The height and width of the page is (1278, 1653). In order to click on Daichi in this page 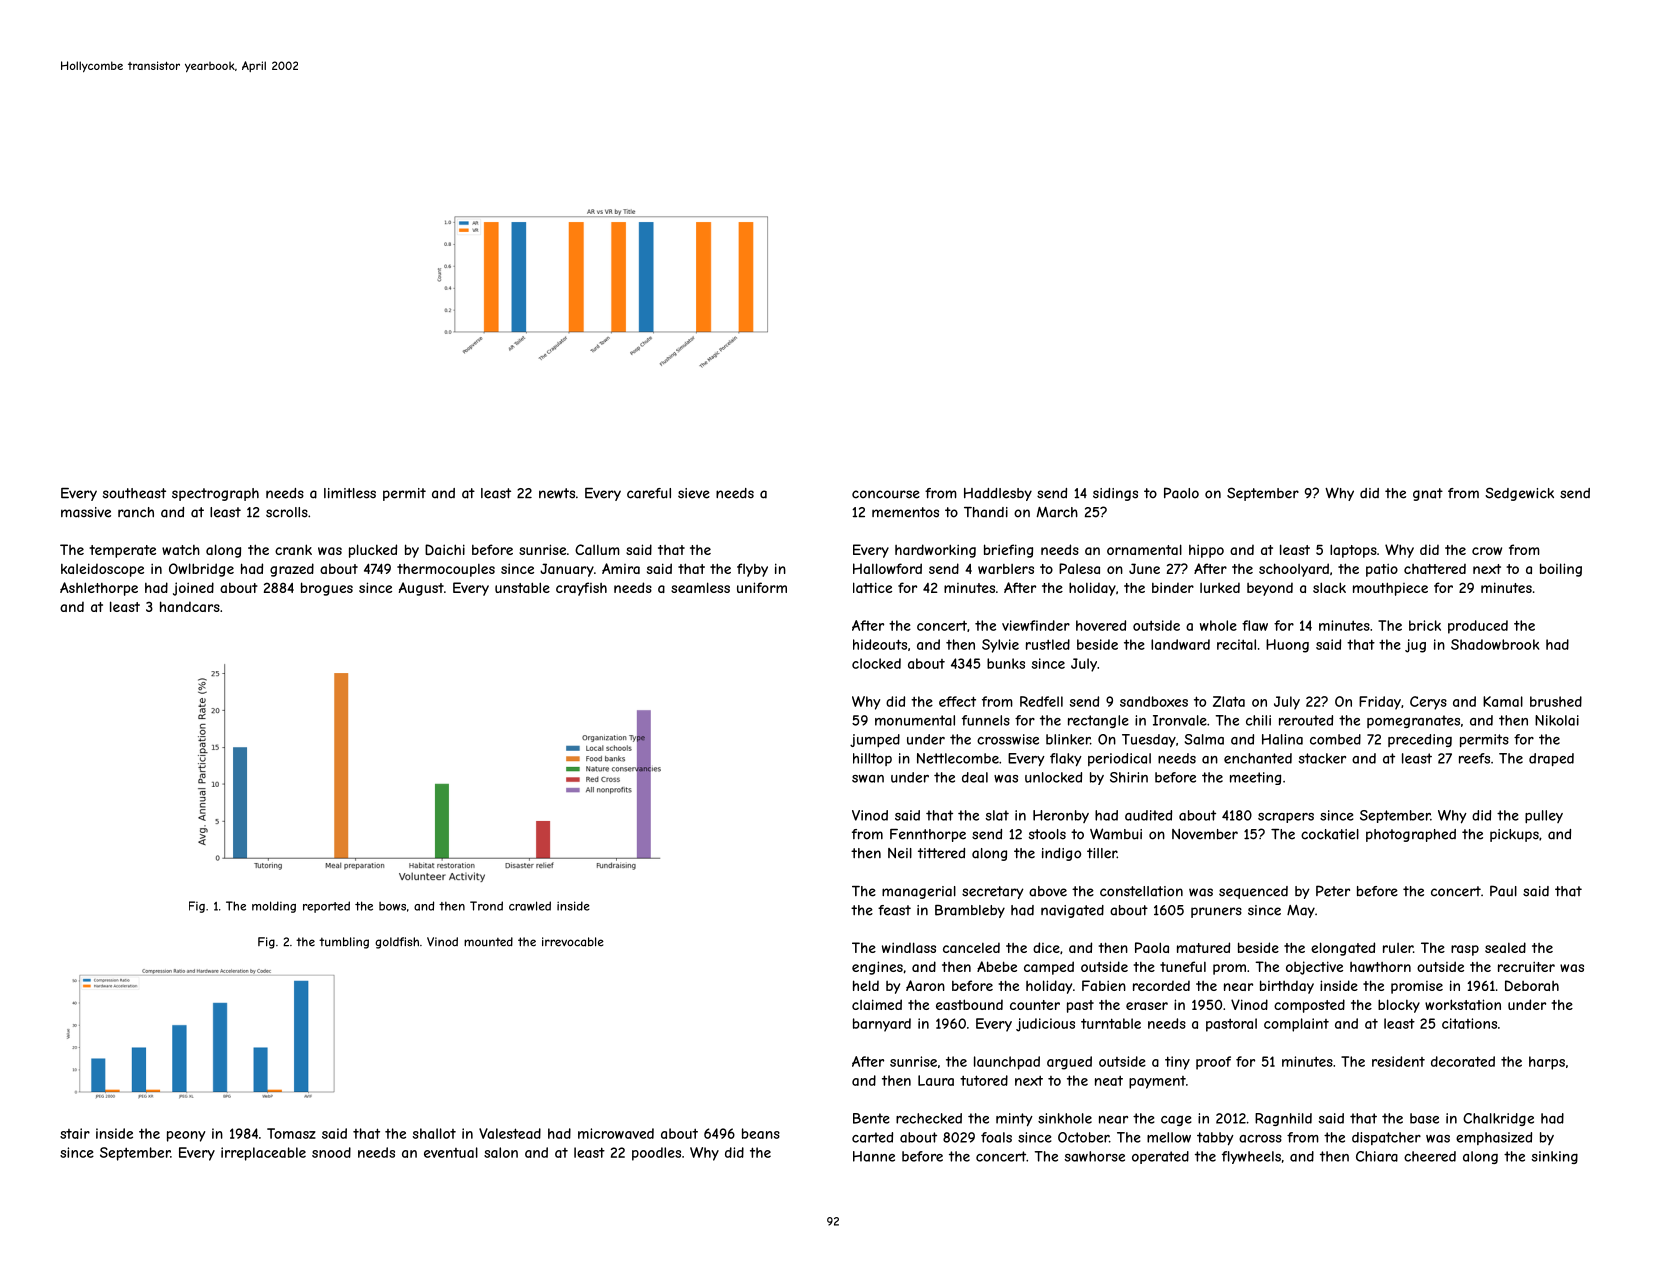, I will do `click(445, 549)`.
